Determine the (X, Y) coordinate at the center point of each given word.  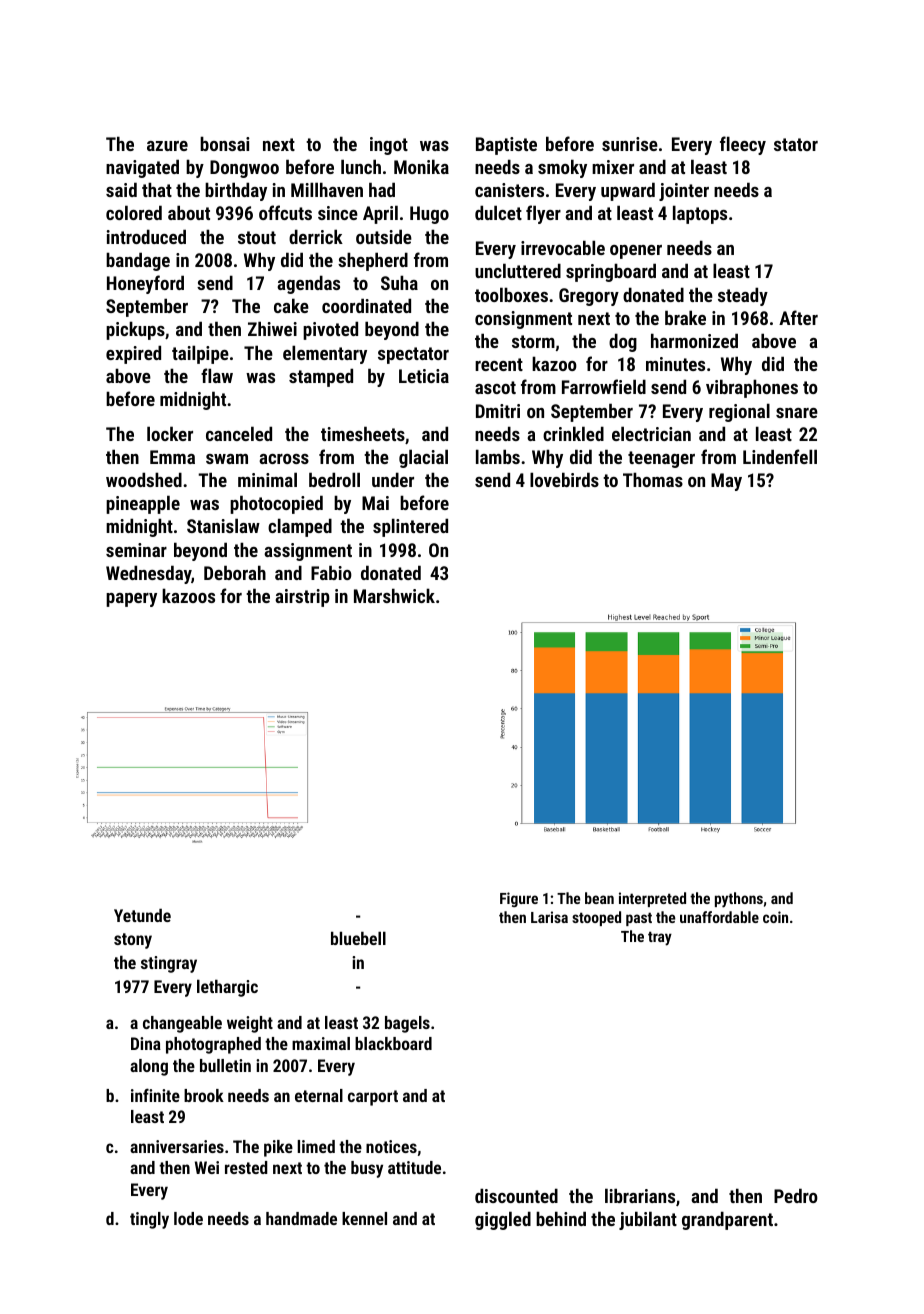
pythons (739, 900)
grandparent (727, 1220)
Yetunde (142, 915)
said (121, 189)
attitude (414, 1167)
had (382, 189)
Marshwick (394, 595)
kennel (364, 1218)
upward (628, 191)
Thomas (653, 479)
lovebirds (564, 479)
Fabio (331, 572)
